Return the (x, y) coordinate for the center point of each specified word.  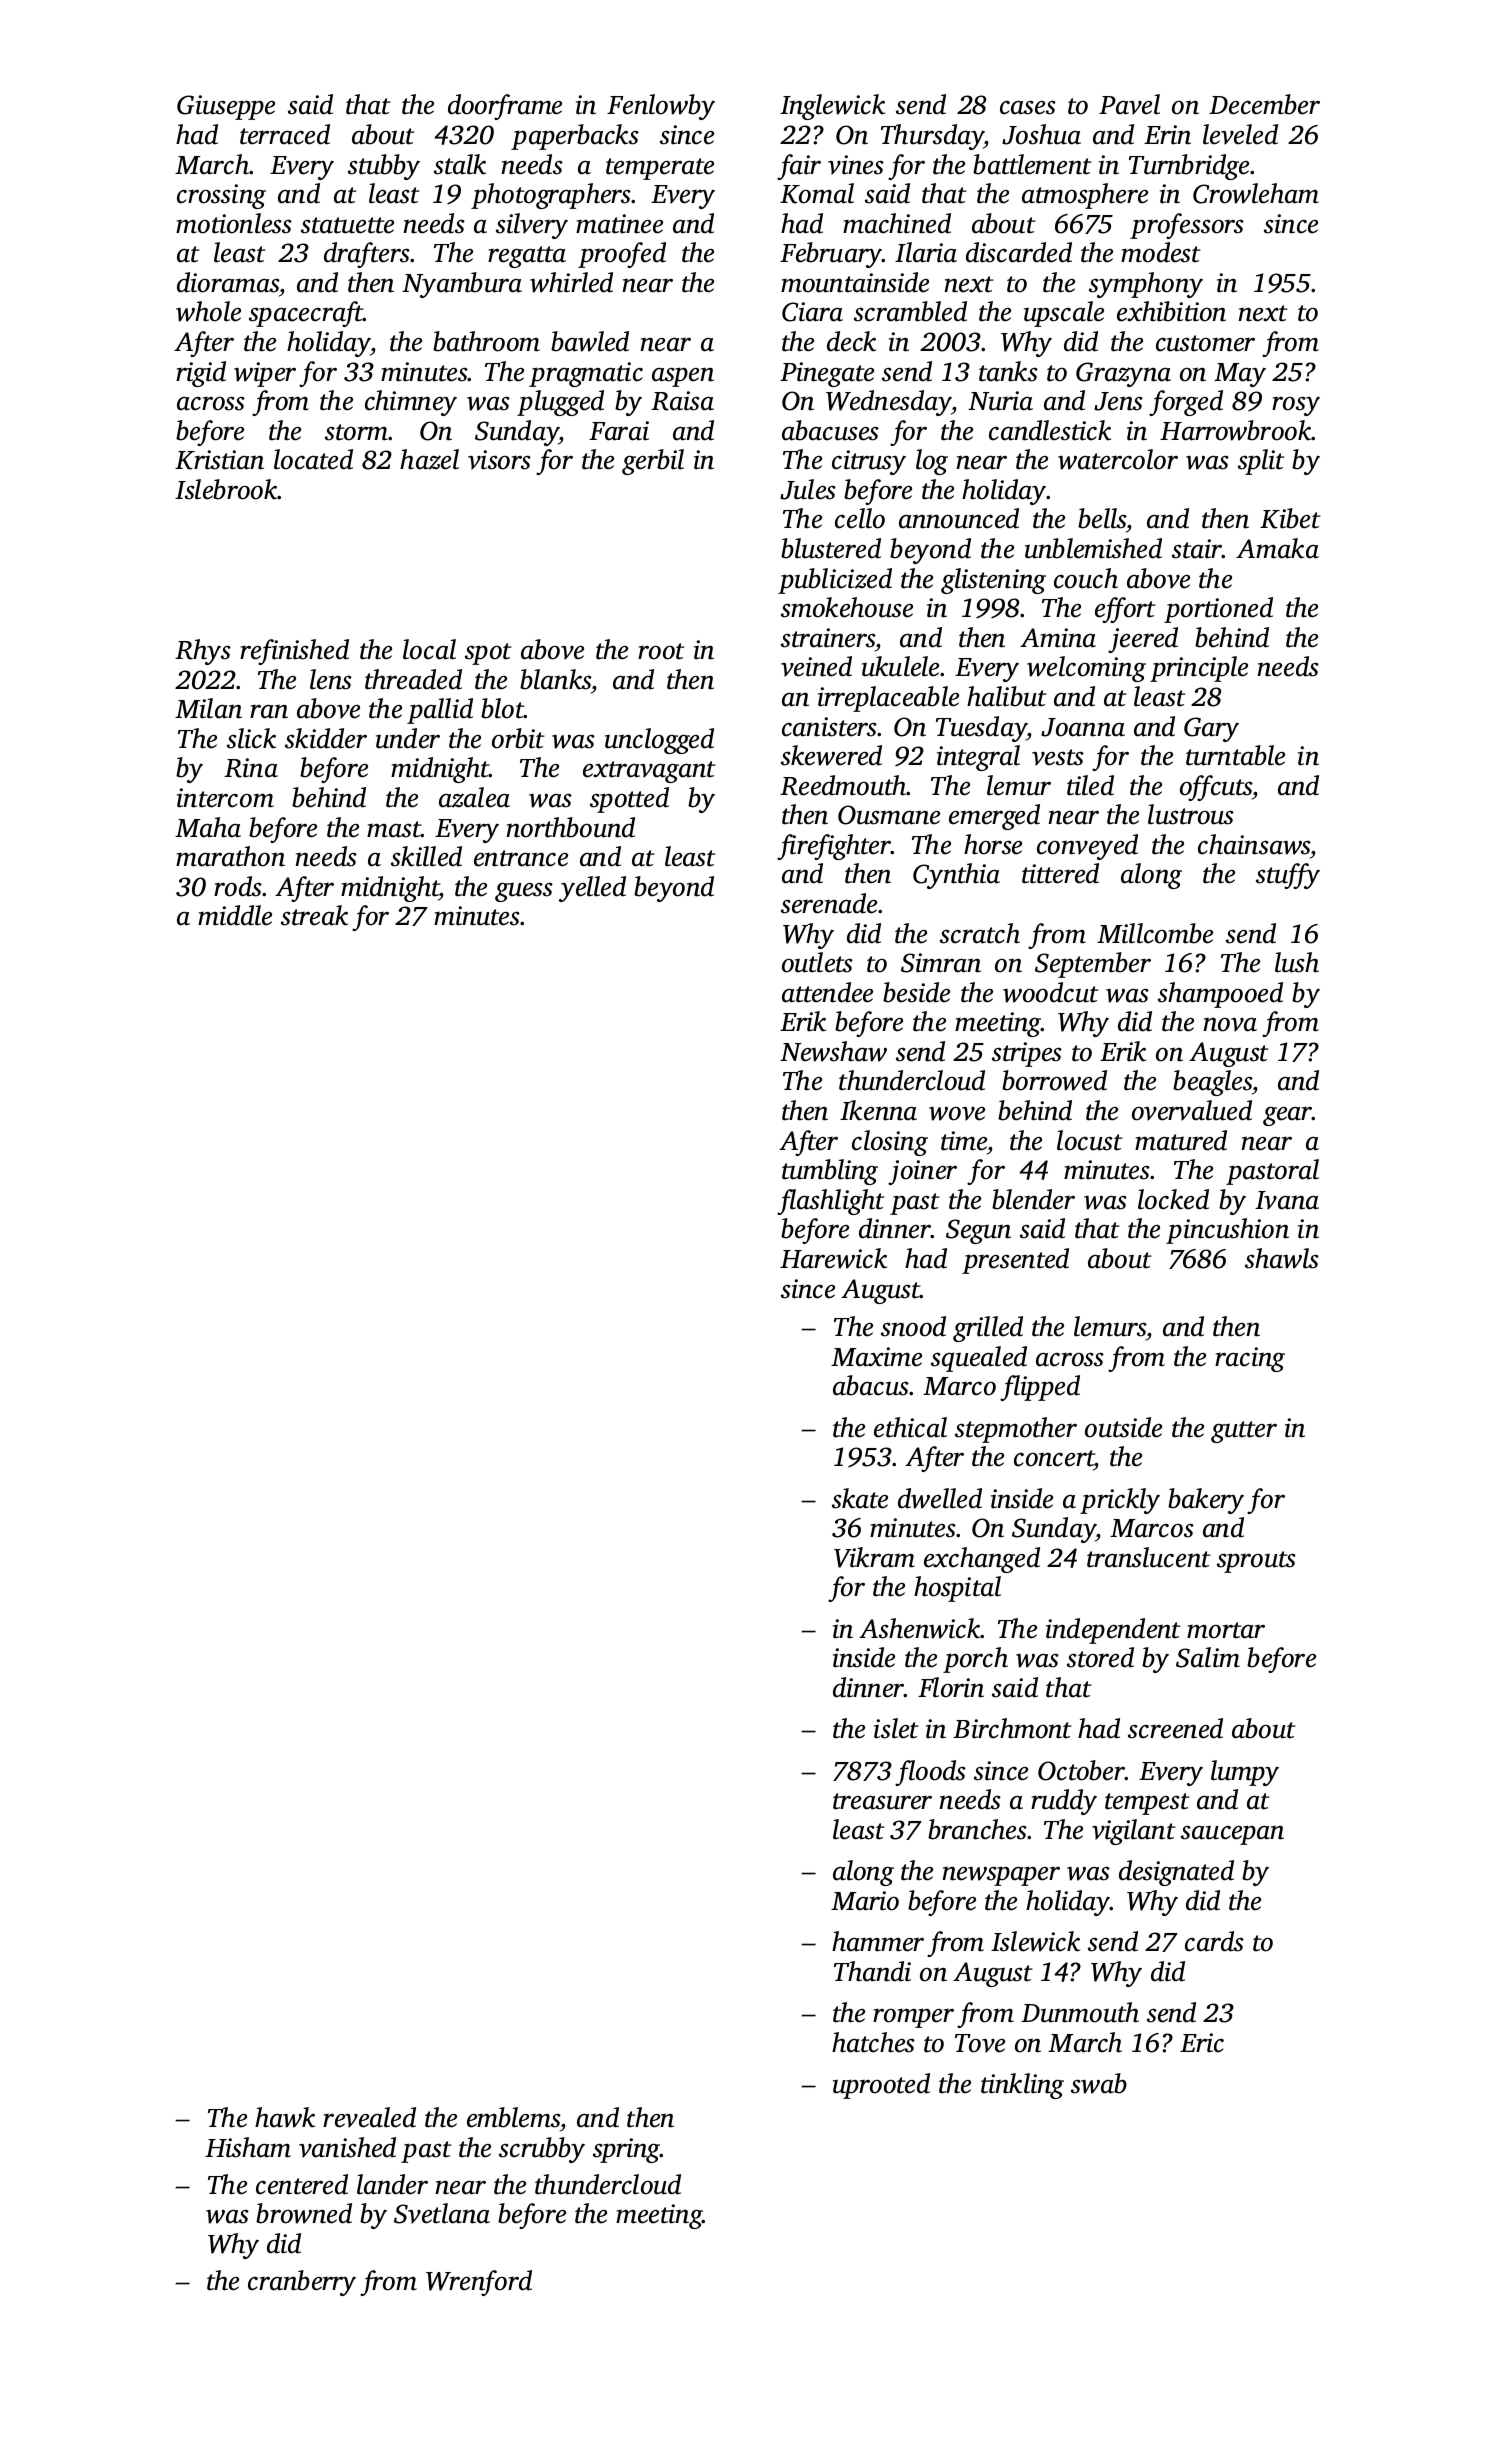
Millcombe (1155, 933)
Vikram (874, 1557)
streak (314, 915)
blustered (831, 548)
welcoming (1086, 669)
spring (627, 2150)
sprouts (1256, 1562)
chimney (411, 403)
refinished (294, 652)
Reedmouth (843, 785)
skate (860, 1498)
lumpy (1245, 1773)
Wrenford (479, 2283)
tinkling (1022, 2086)
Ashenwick (920, 1628)
